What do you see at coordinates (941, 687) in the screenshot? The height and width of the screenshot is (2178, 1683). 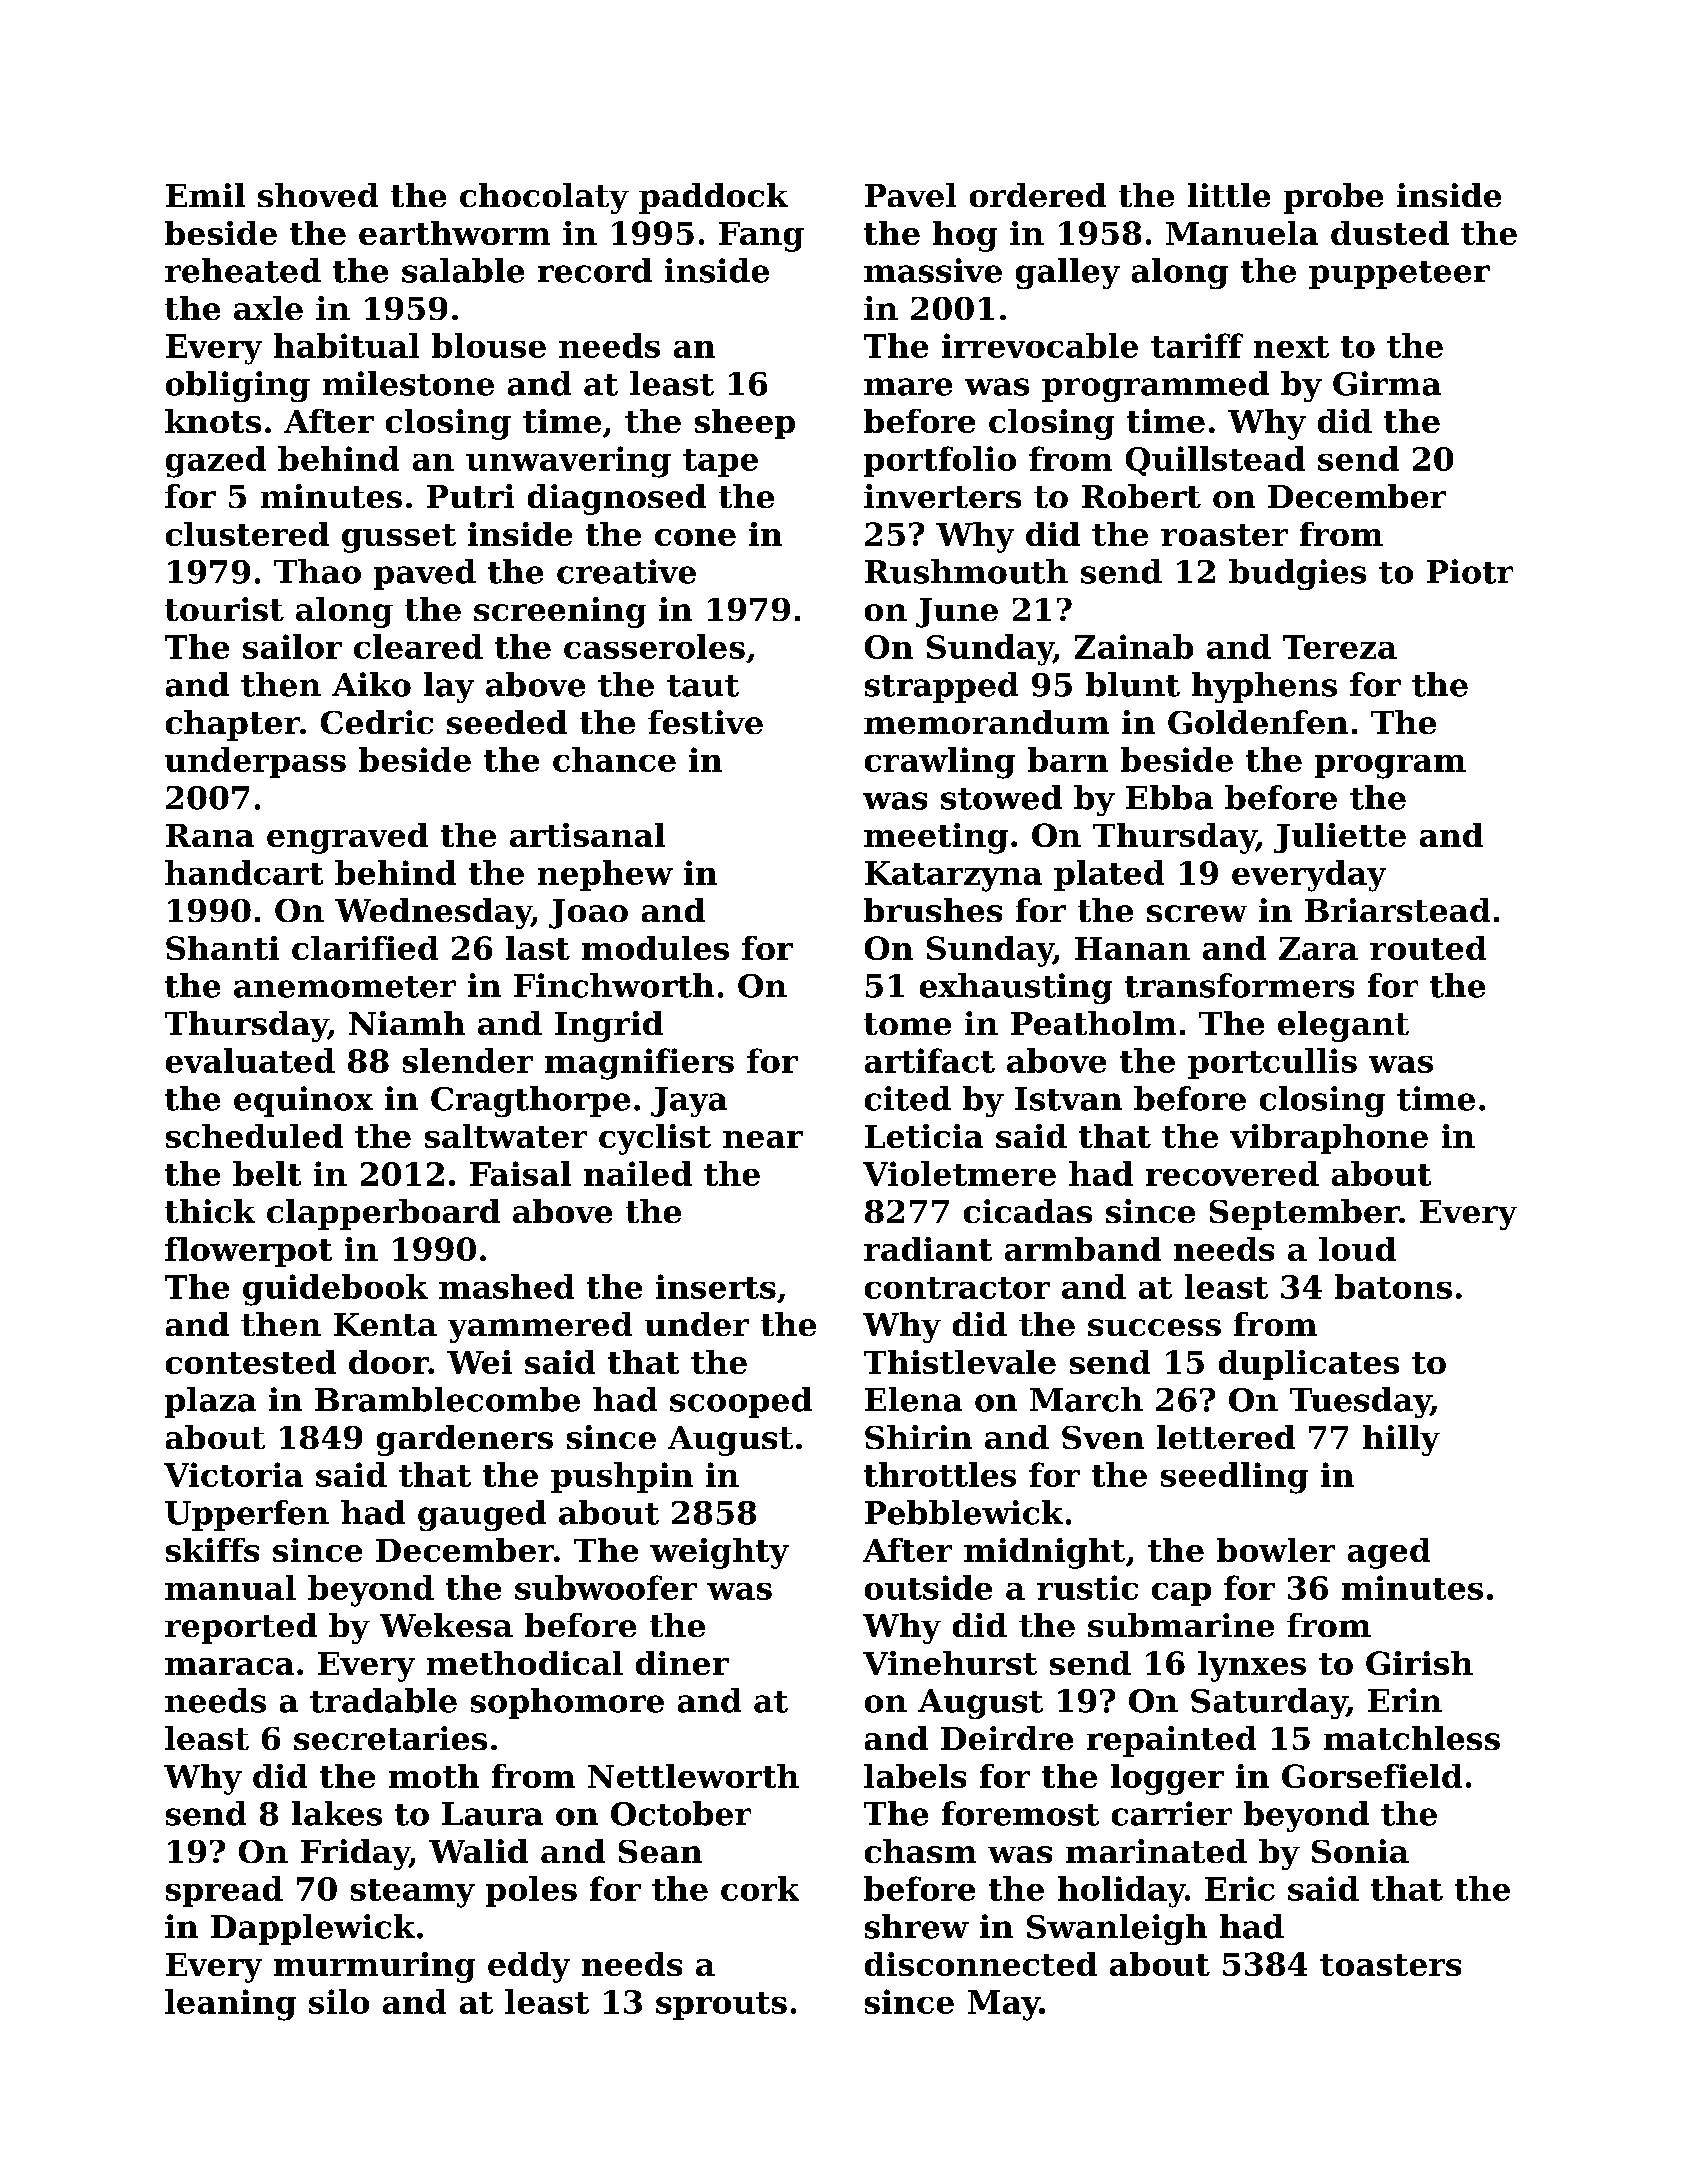 I see `strapped` at bounding box center [941, 687].
